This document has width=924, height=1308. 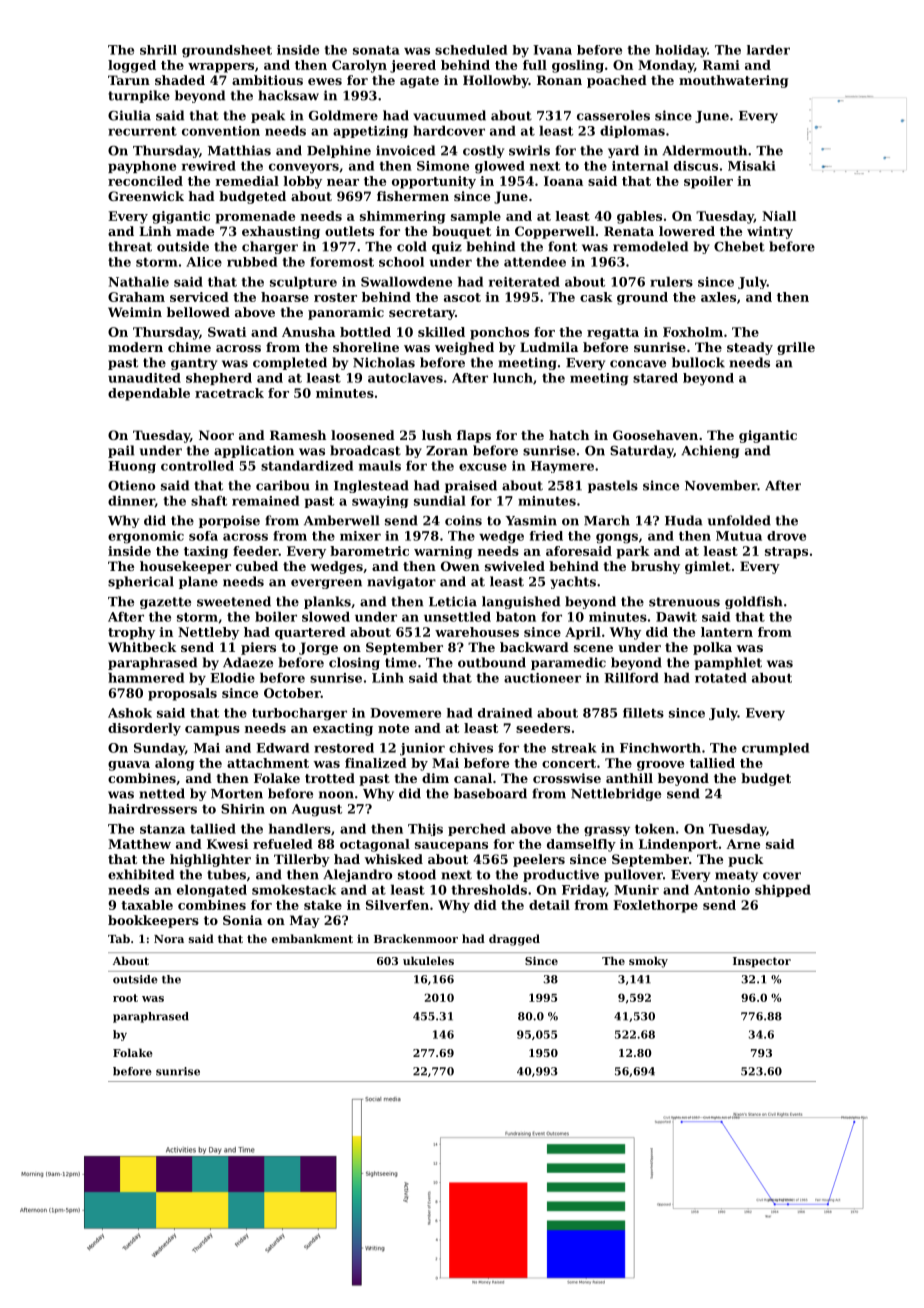 I want to click on trophy, so click(x=131, y=633).
